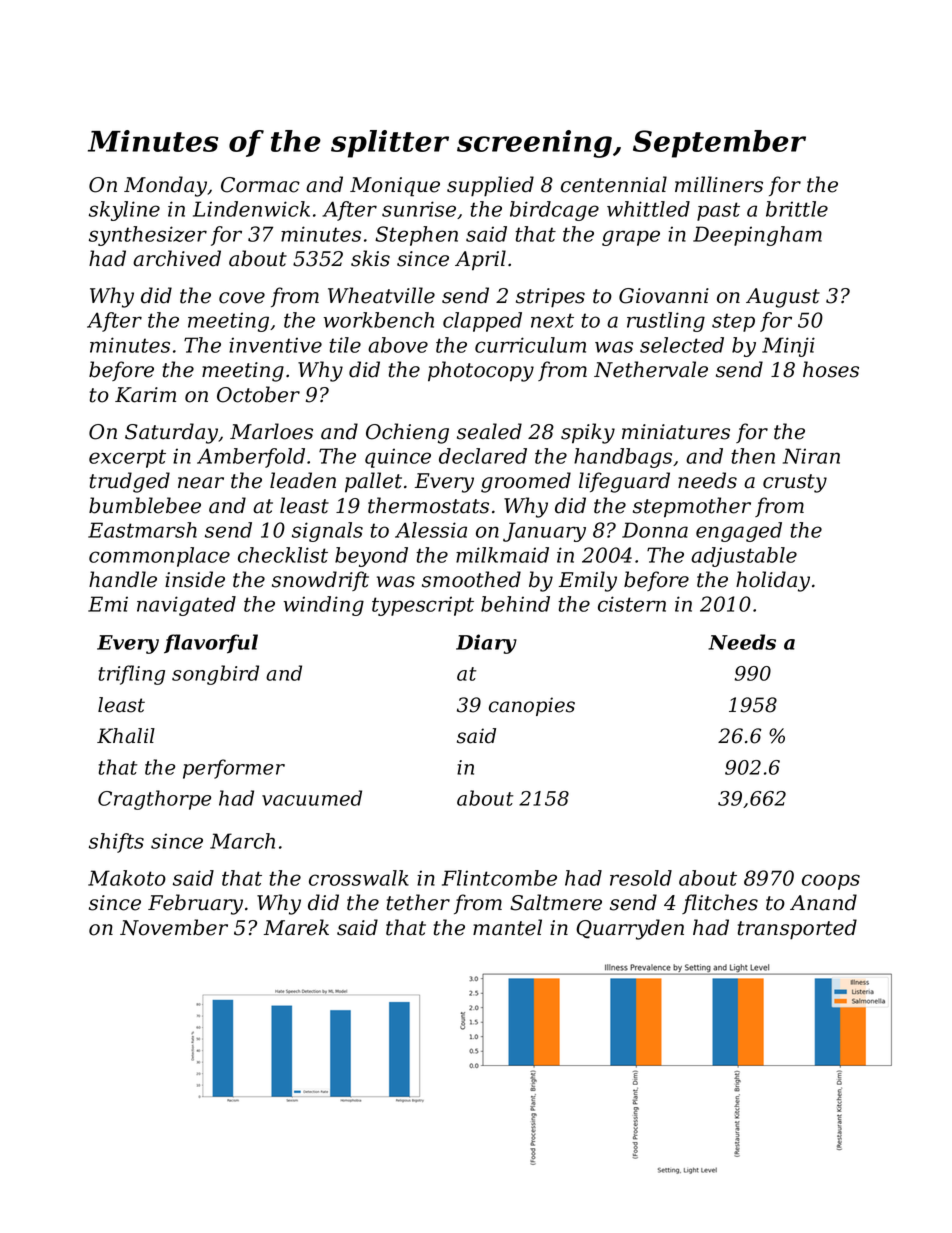 Image resolution: width=952 pixels, height=1233 pixels. What do you see at coordinates (532, 706) in the screenshot?
I see `canopies` at bounding box center [532, 706].
